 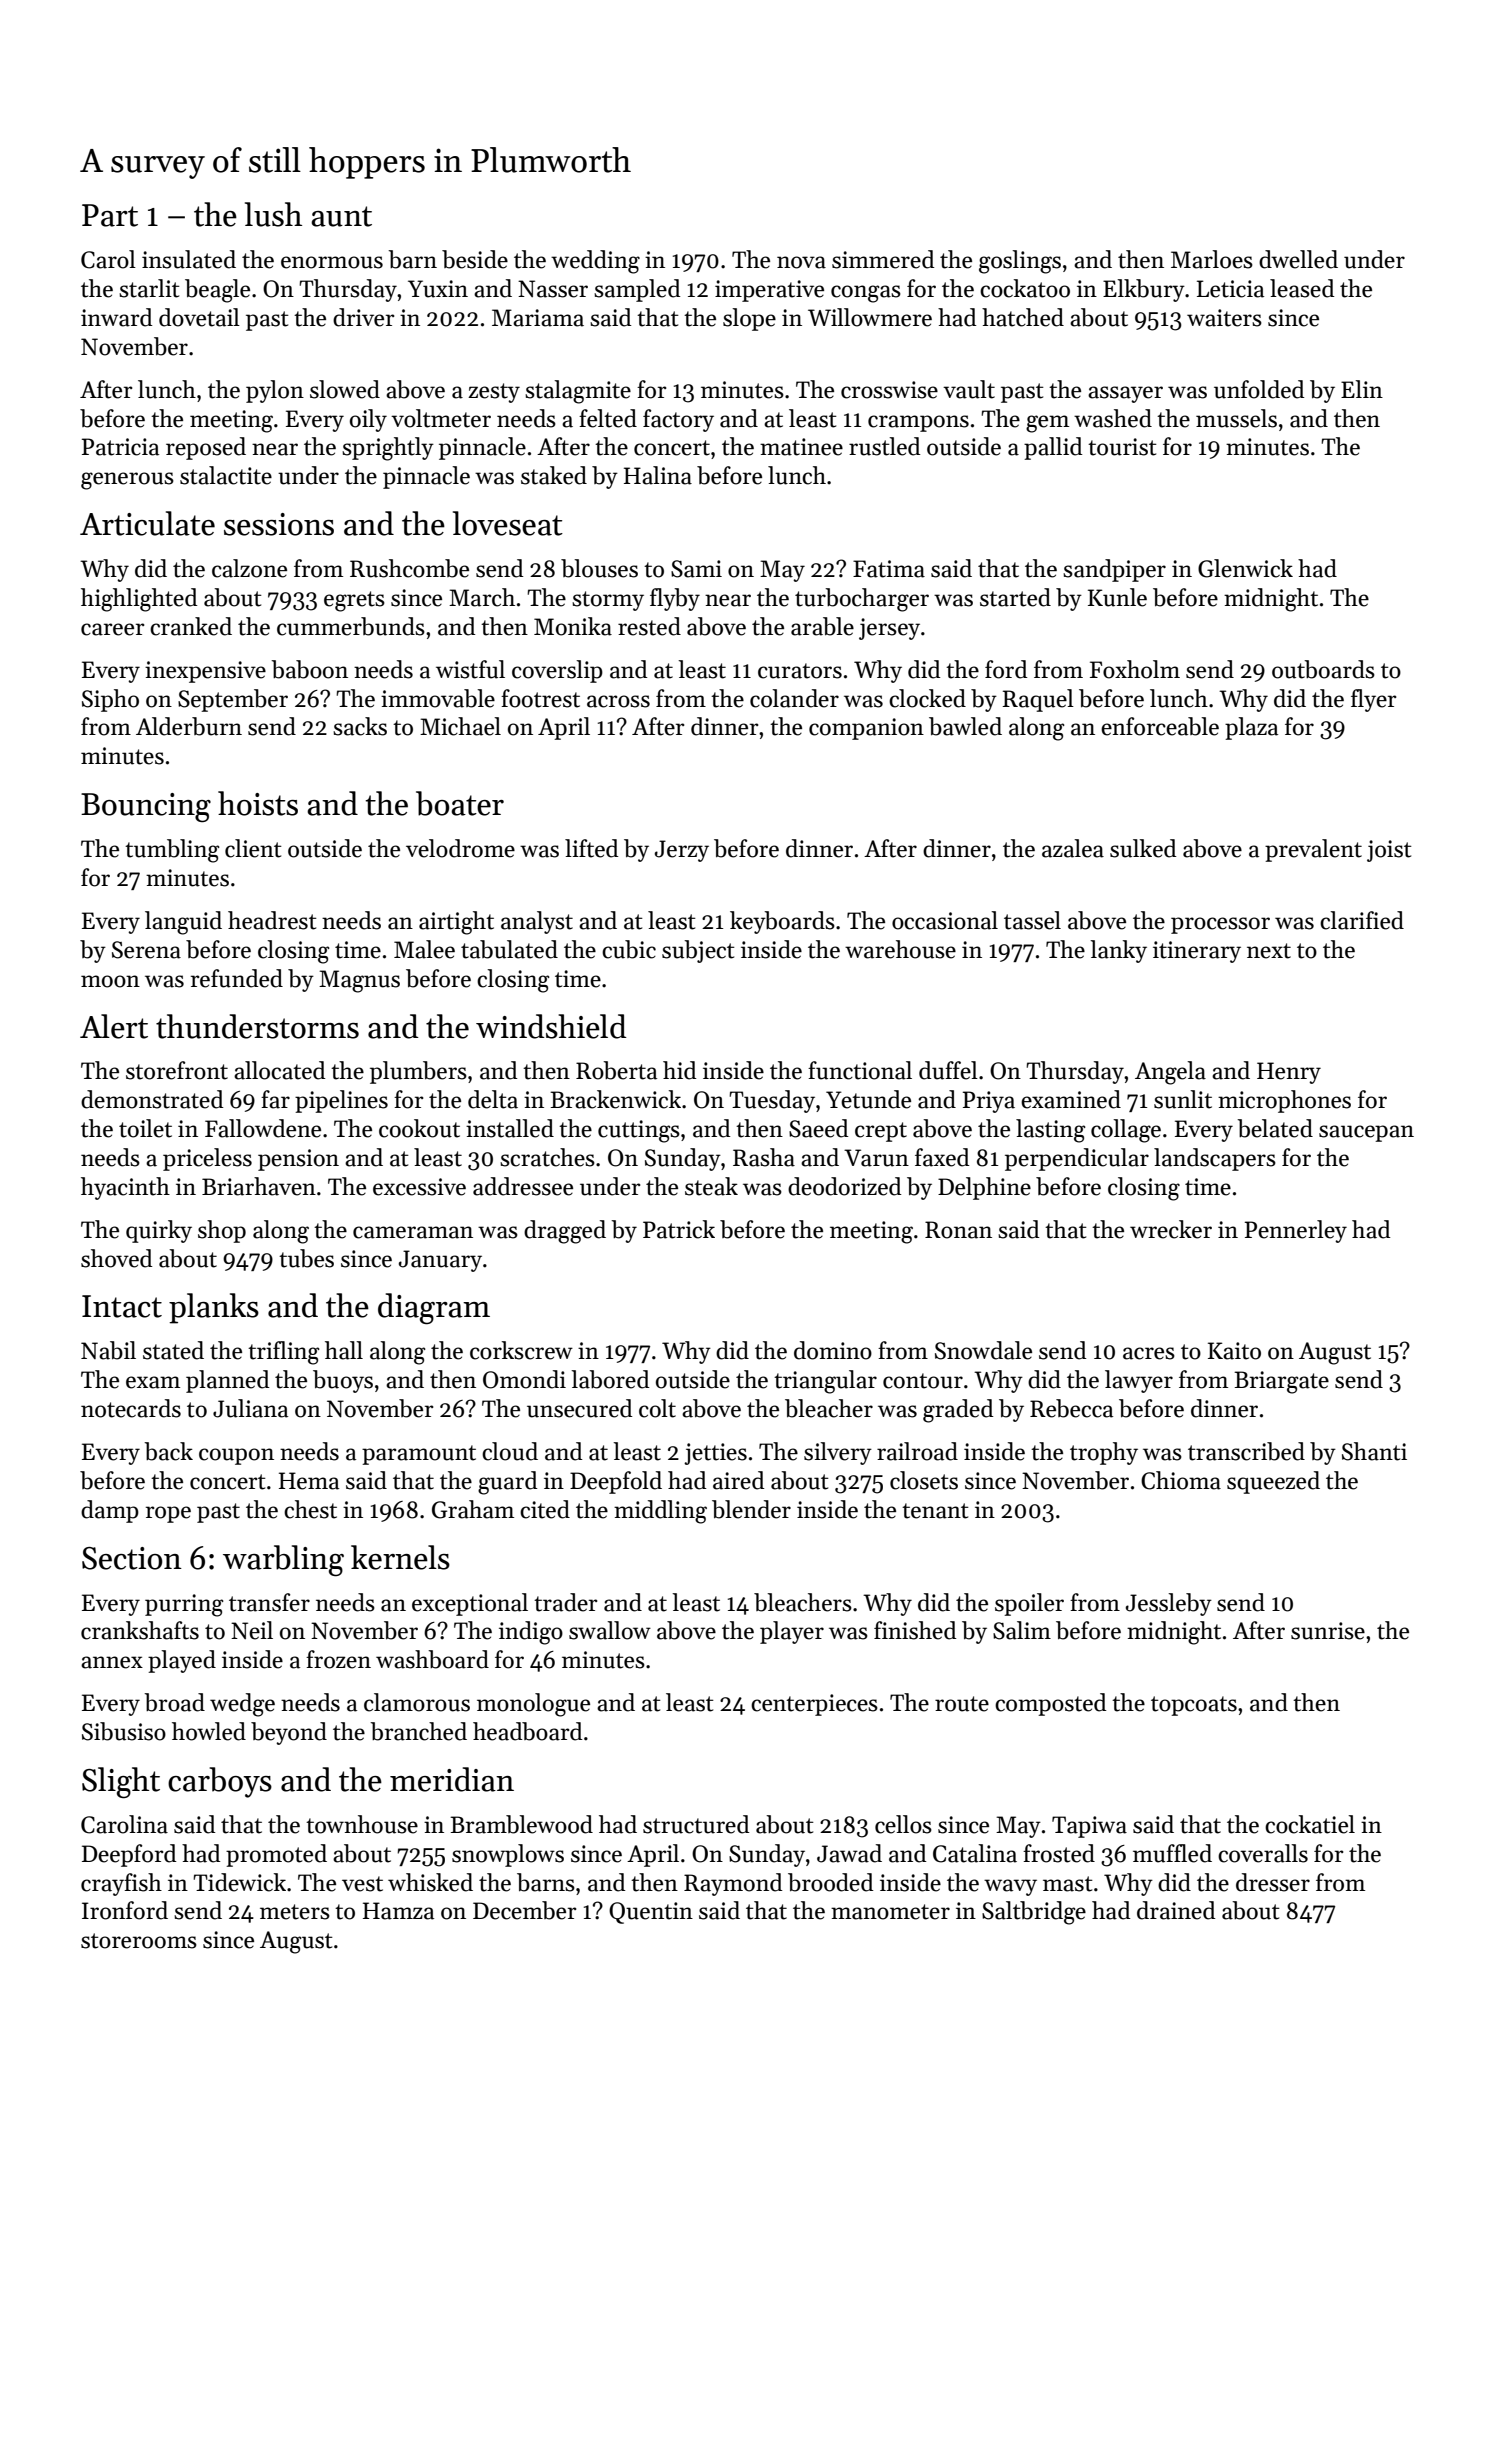 I want to click on windshield, so click(x=551, y=1026).
